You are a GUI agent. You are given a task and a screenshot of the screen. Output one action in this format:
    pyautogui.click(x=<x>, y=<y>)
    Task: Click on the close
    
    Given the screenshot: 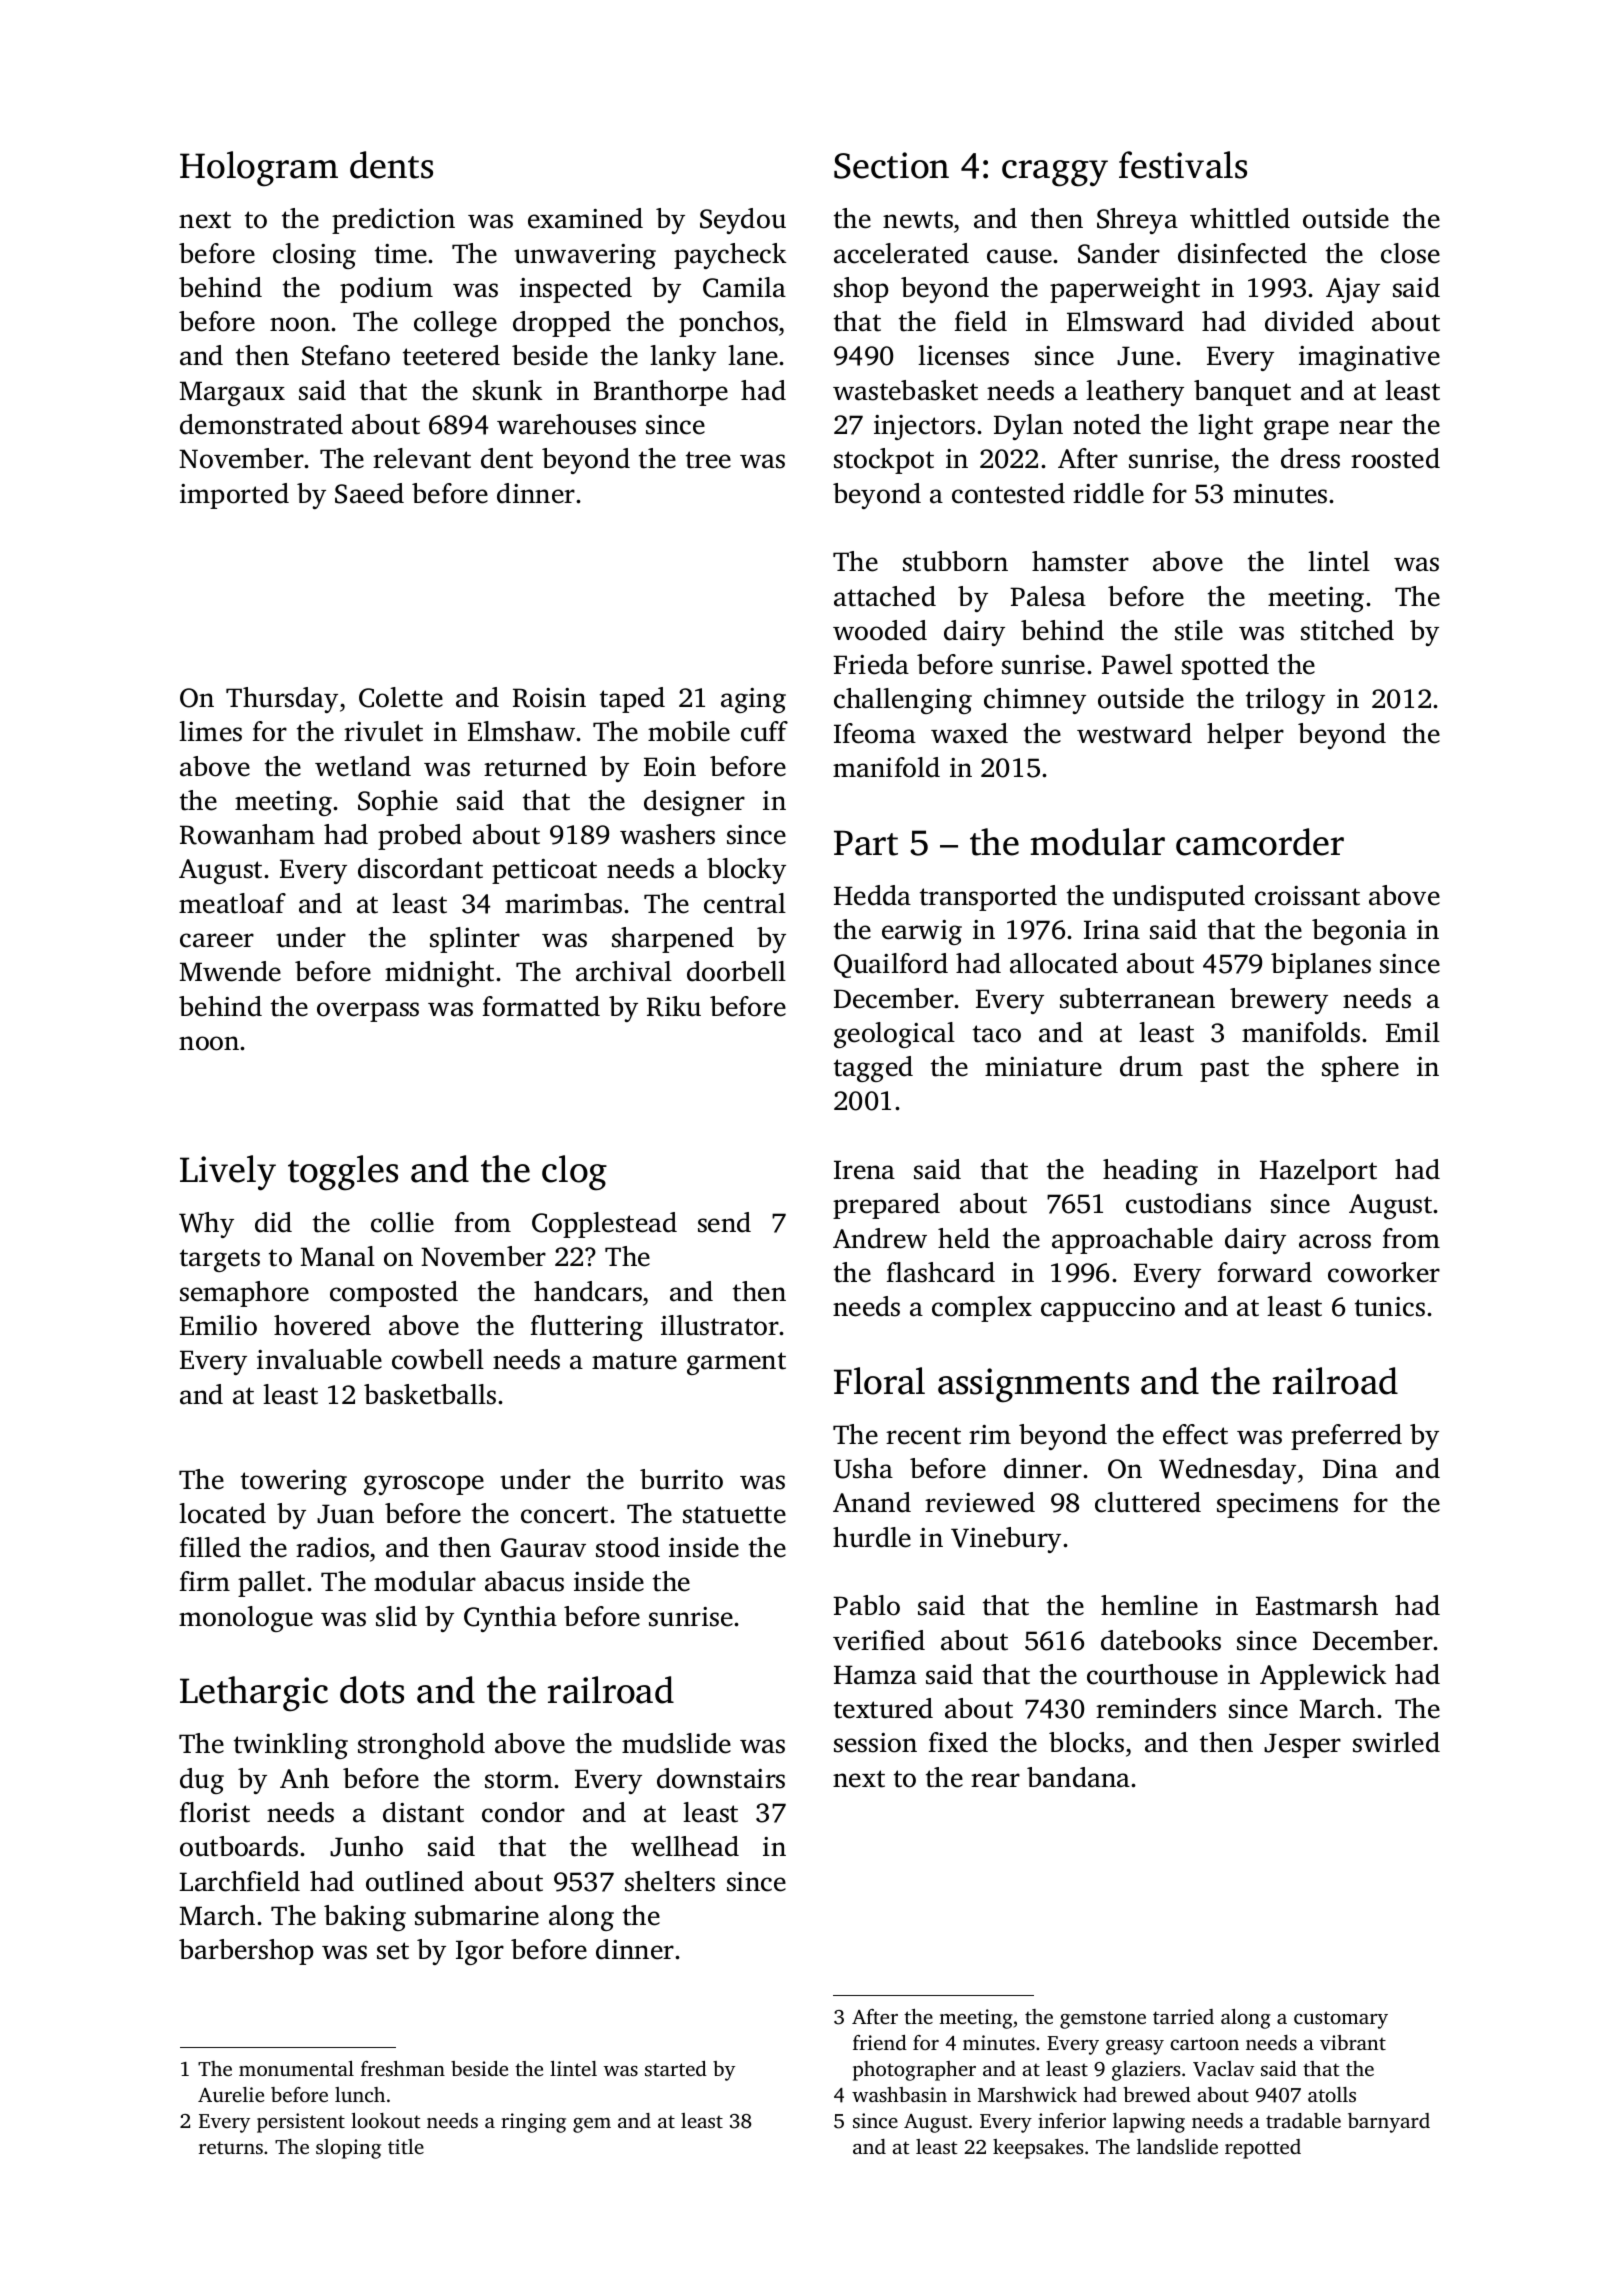 What is the action you would take?
    pyautogui.click(x=1410, y=253)
